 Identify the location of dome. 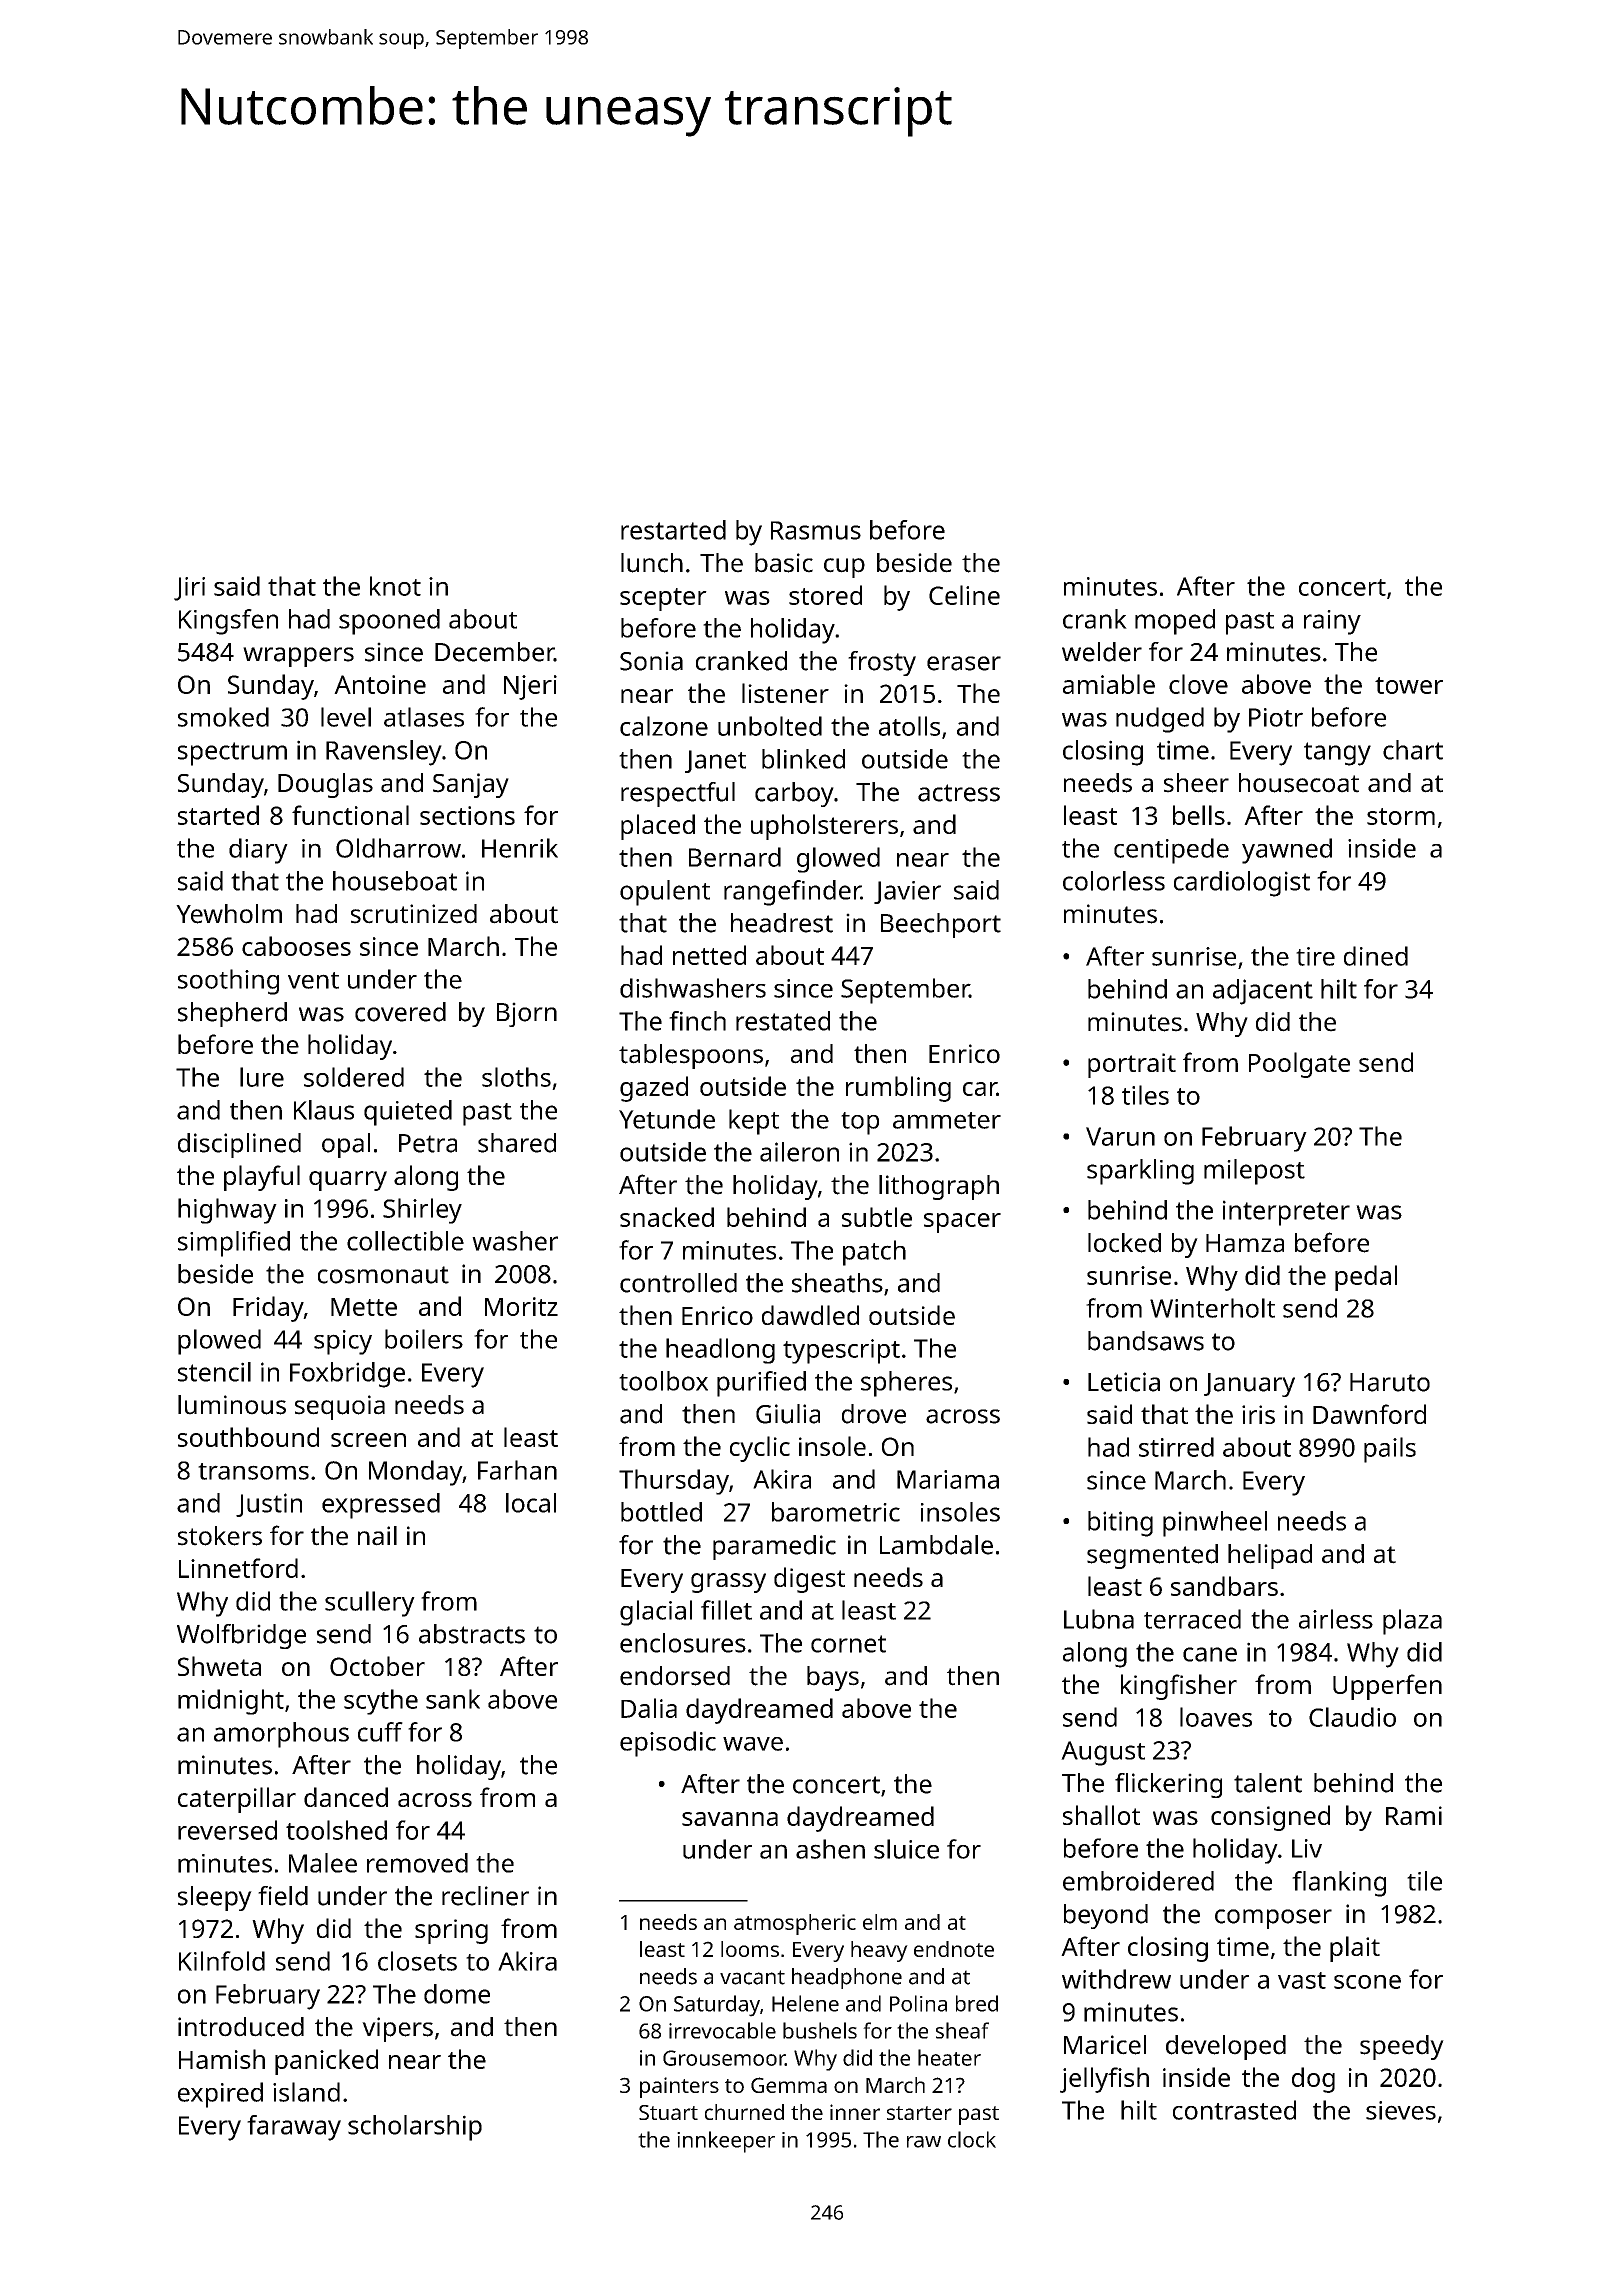
(457, 1994).
